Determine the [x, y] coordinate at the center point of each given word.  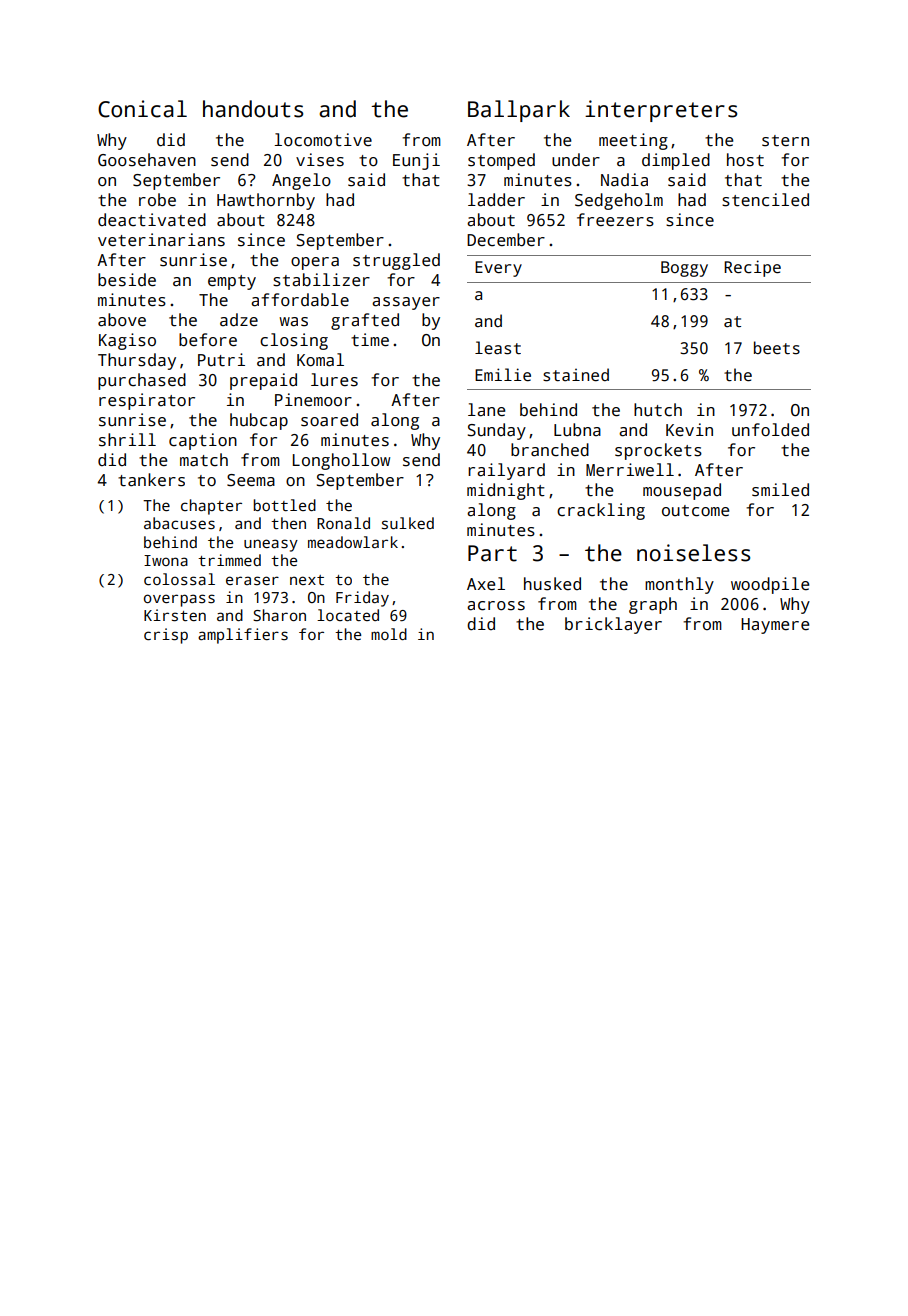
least [498, 348]
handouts [253, 109]
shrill [127, 440]
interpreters [661, 111]
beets [777, 348]
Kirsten [175, 615]
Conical [142, 109]
